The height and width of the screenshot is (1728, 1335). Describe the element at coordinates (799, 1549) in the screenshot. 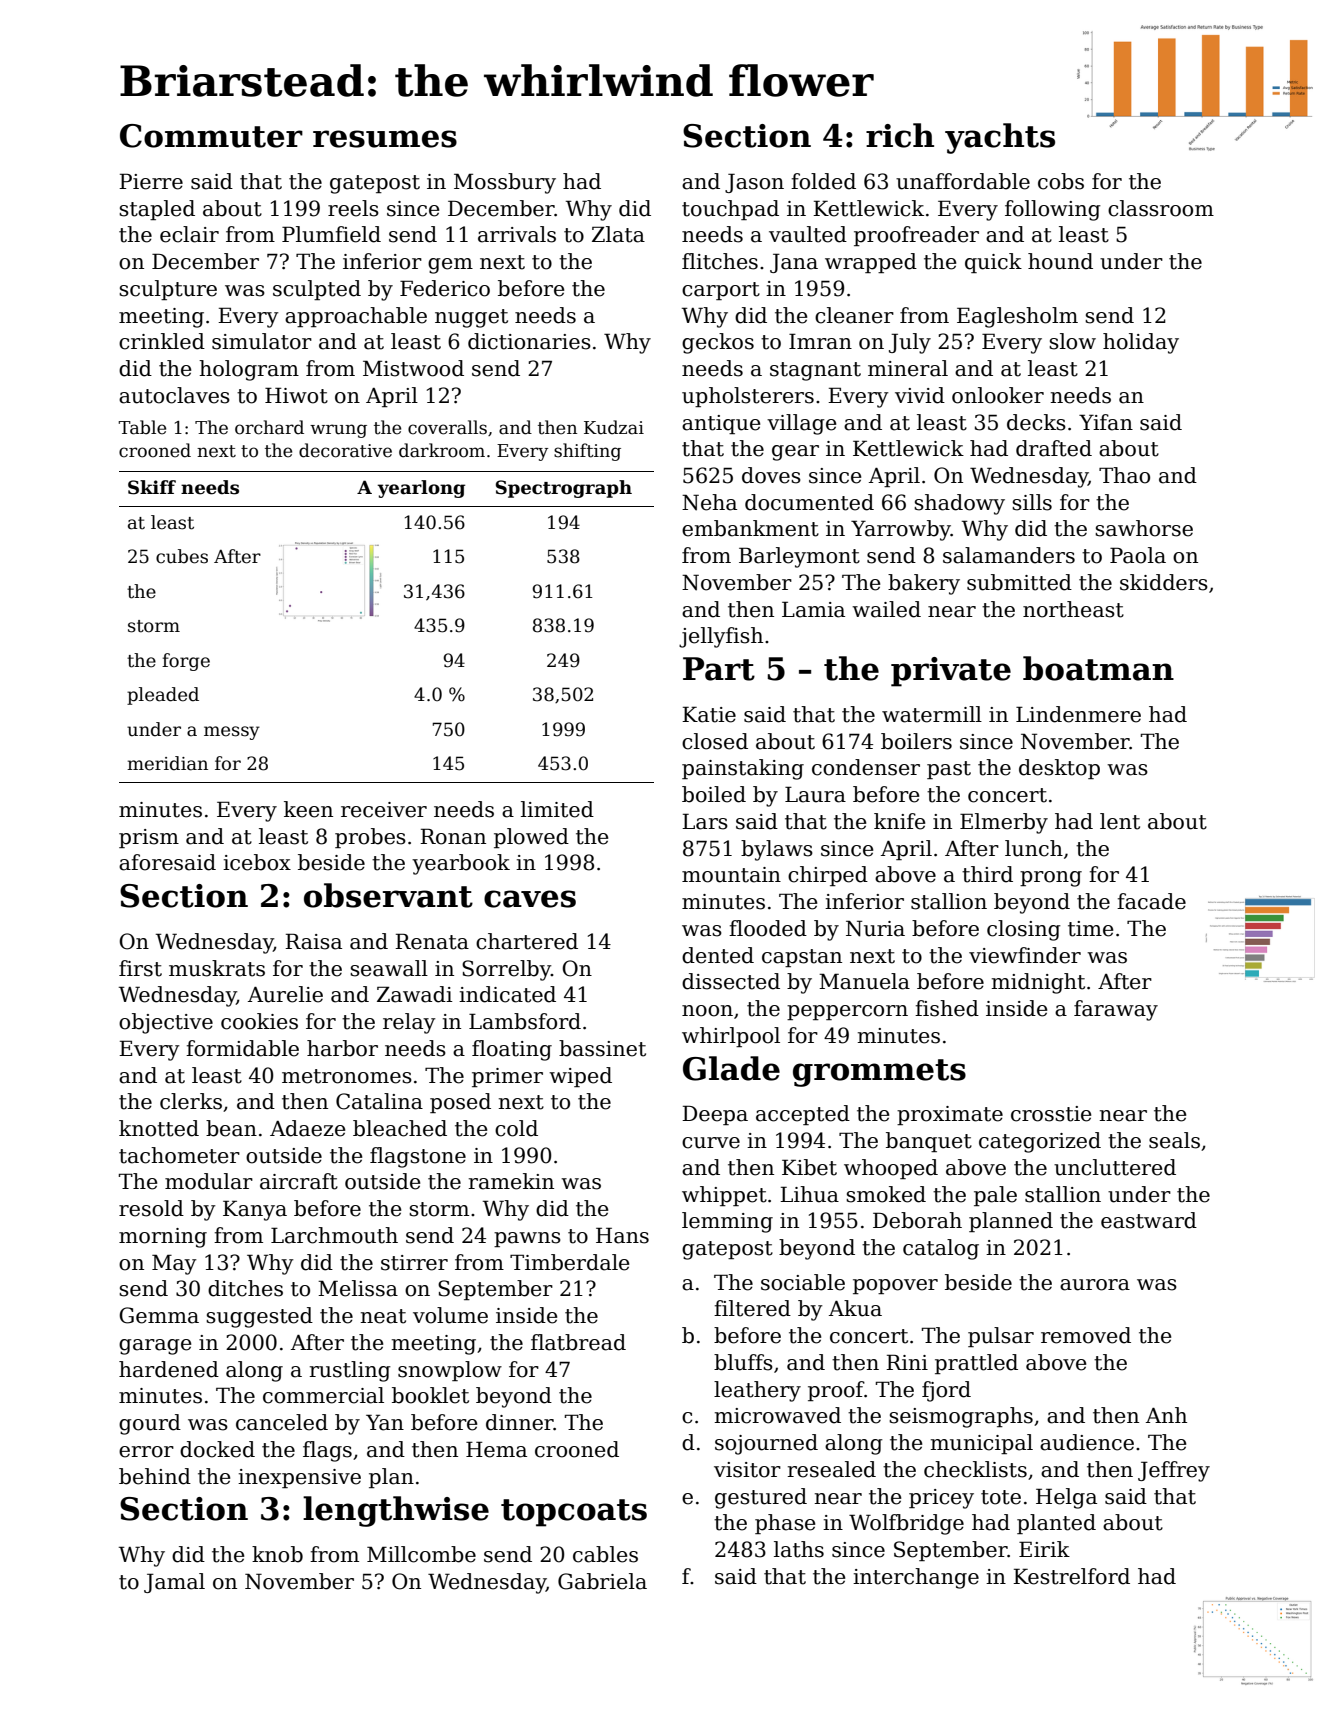

I see `laths` at that location.
